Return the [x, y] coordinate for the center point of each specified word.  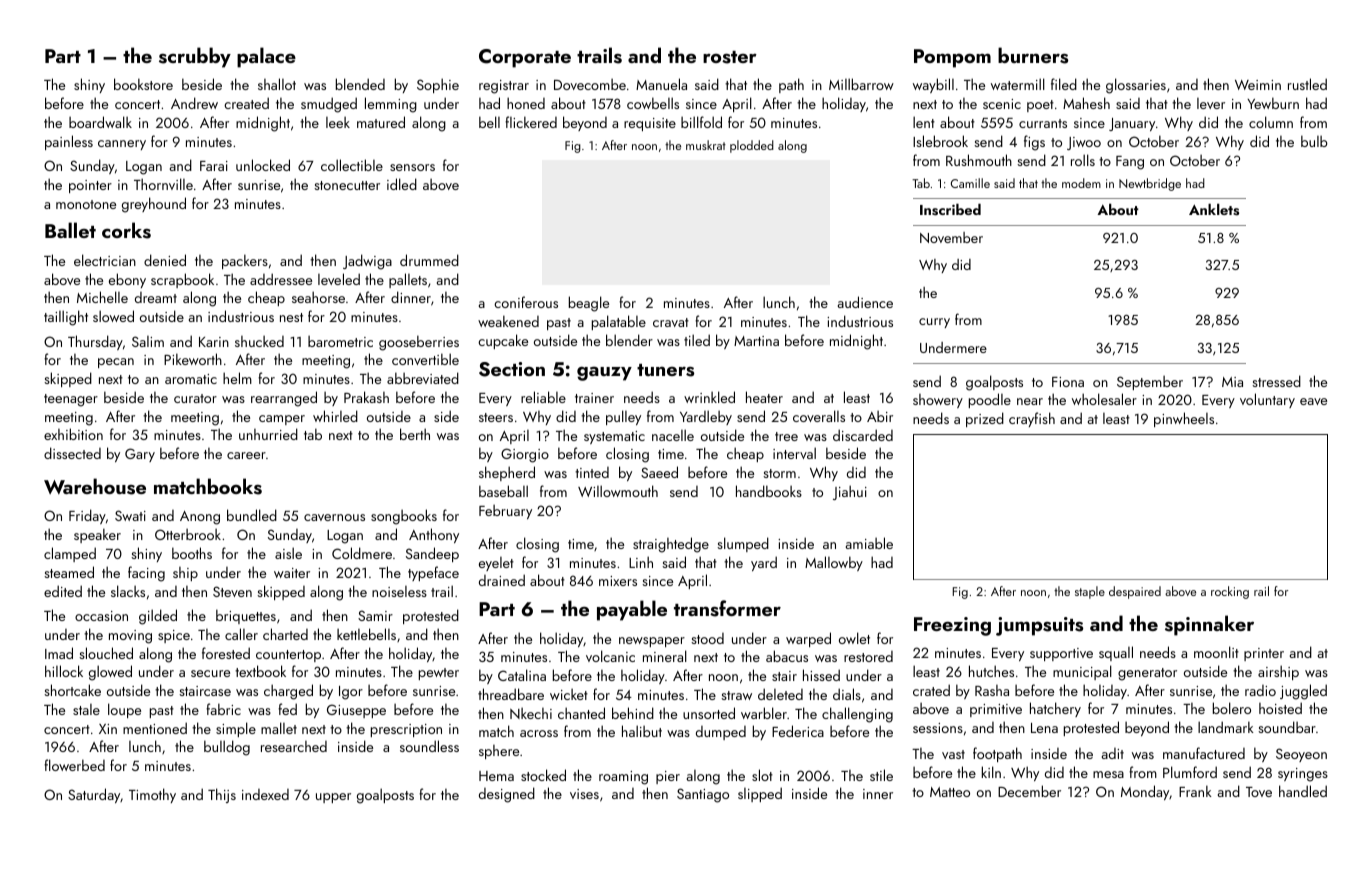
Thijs [222, 795]
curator [195, 398]
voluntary [1267, 400]
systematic [614, 437]
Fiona [1068, 382]
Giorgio [525, 455]
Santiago [703, 795]
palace [266, 57]
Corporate [525, 58]
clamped [70, 554]
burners [1033, 55]
